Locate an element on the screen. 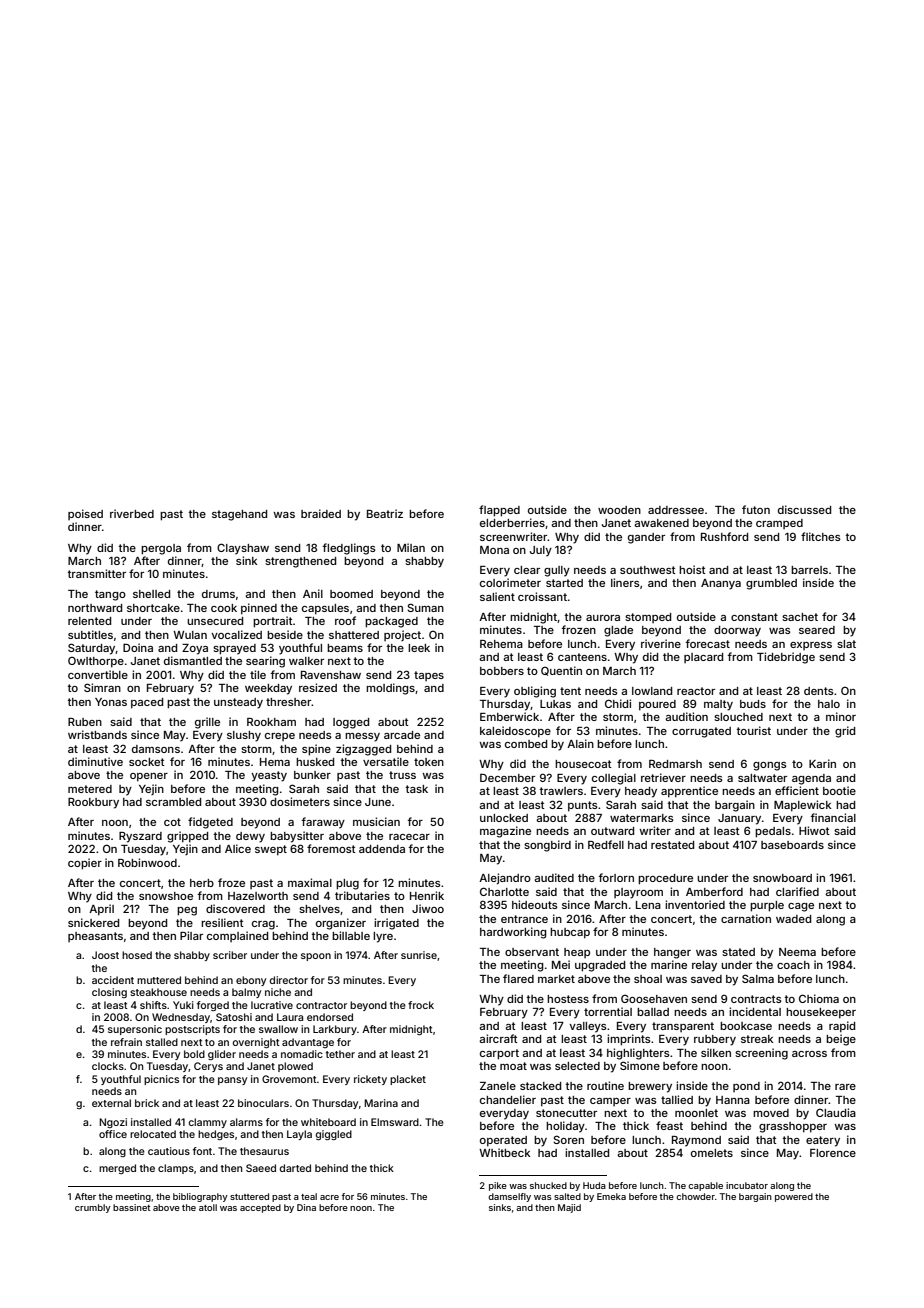 This screenshot has height=1308, width=924. Milan is located at coordinates (411, 547).
